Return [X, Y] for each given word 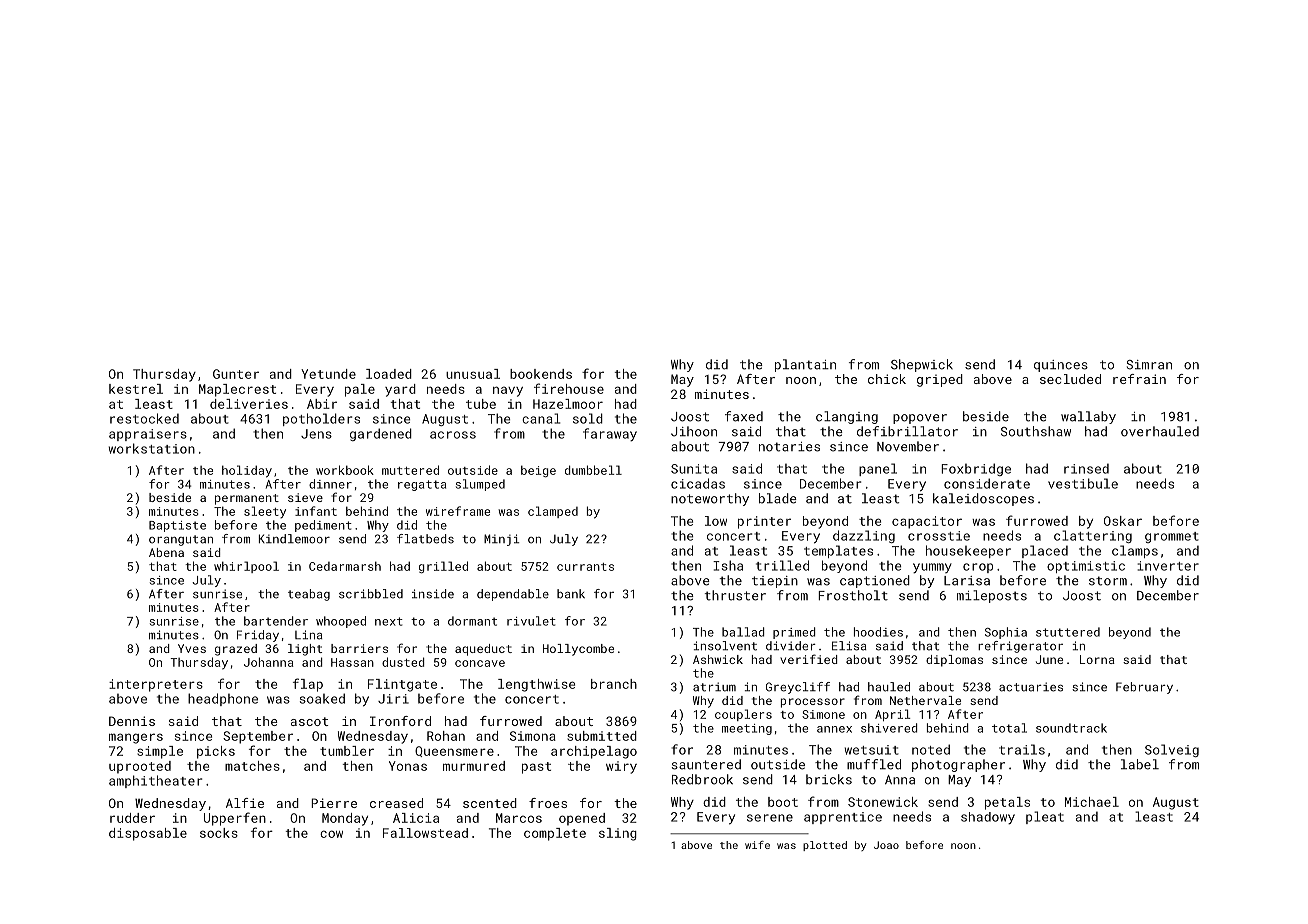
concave [480, 663]
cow [331, 834]
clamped [553, 512]
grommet [1172, 537]
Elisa [849, 646]
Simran [1149, 365]
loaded [389, 374]
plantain [805, 365]
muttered [410, 470]
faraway [610, 434]
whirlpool [246, 567]
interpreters [156, 685]
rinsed [1086, 468]
